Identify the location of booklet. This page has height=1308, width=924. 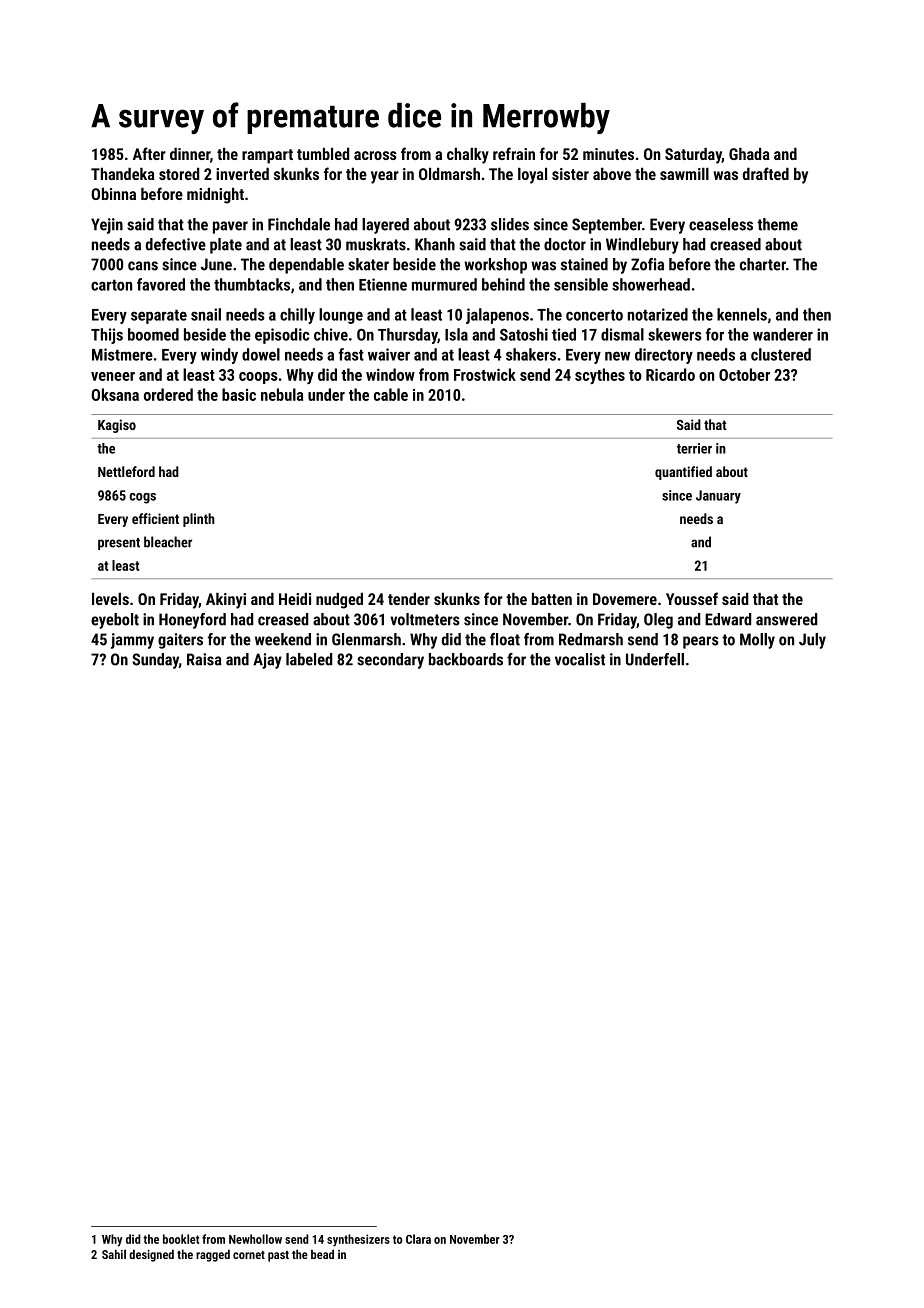
(181, 1239).
